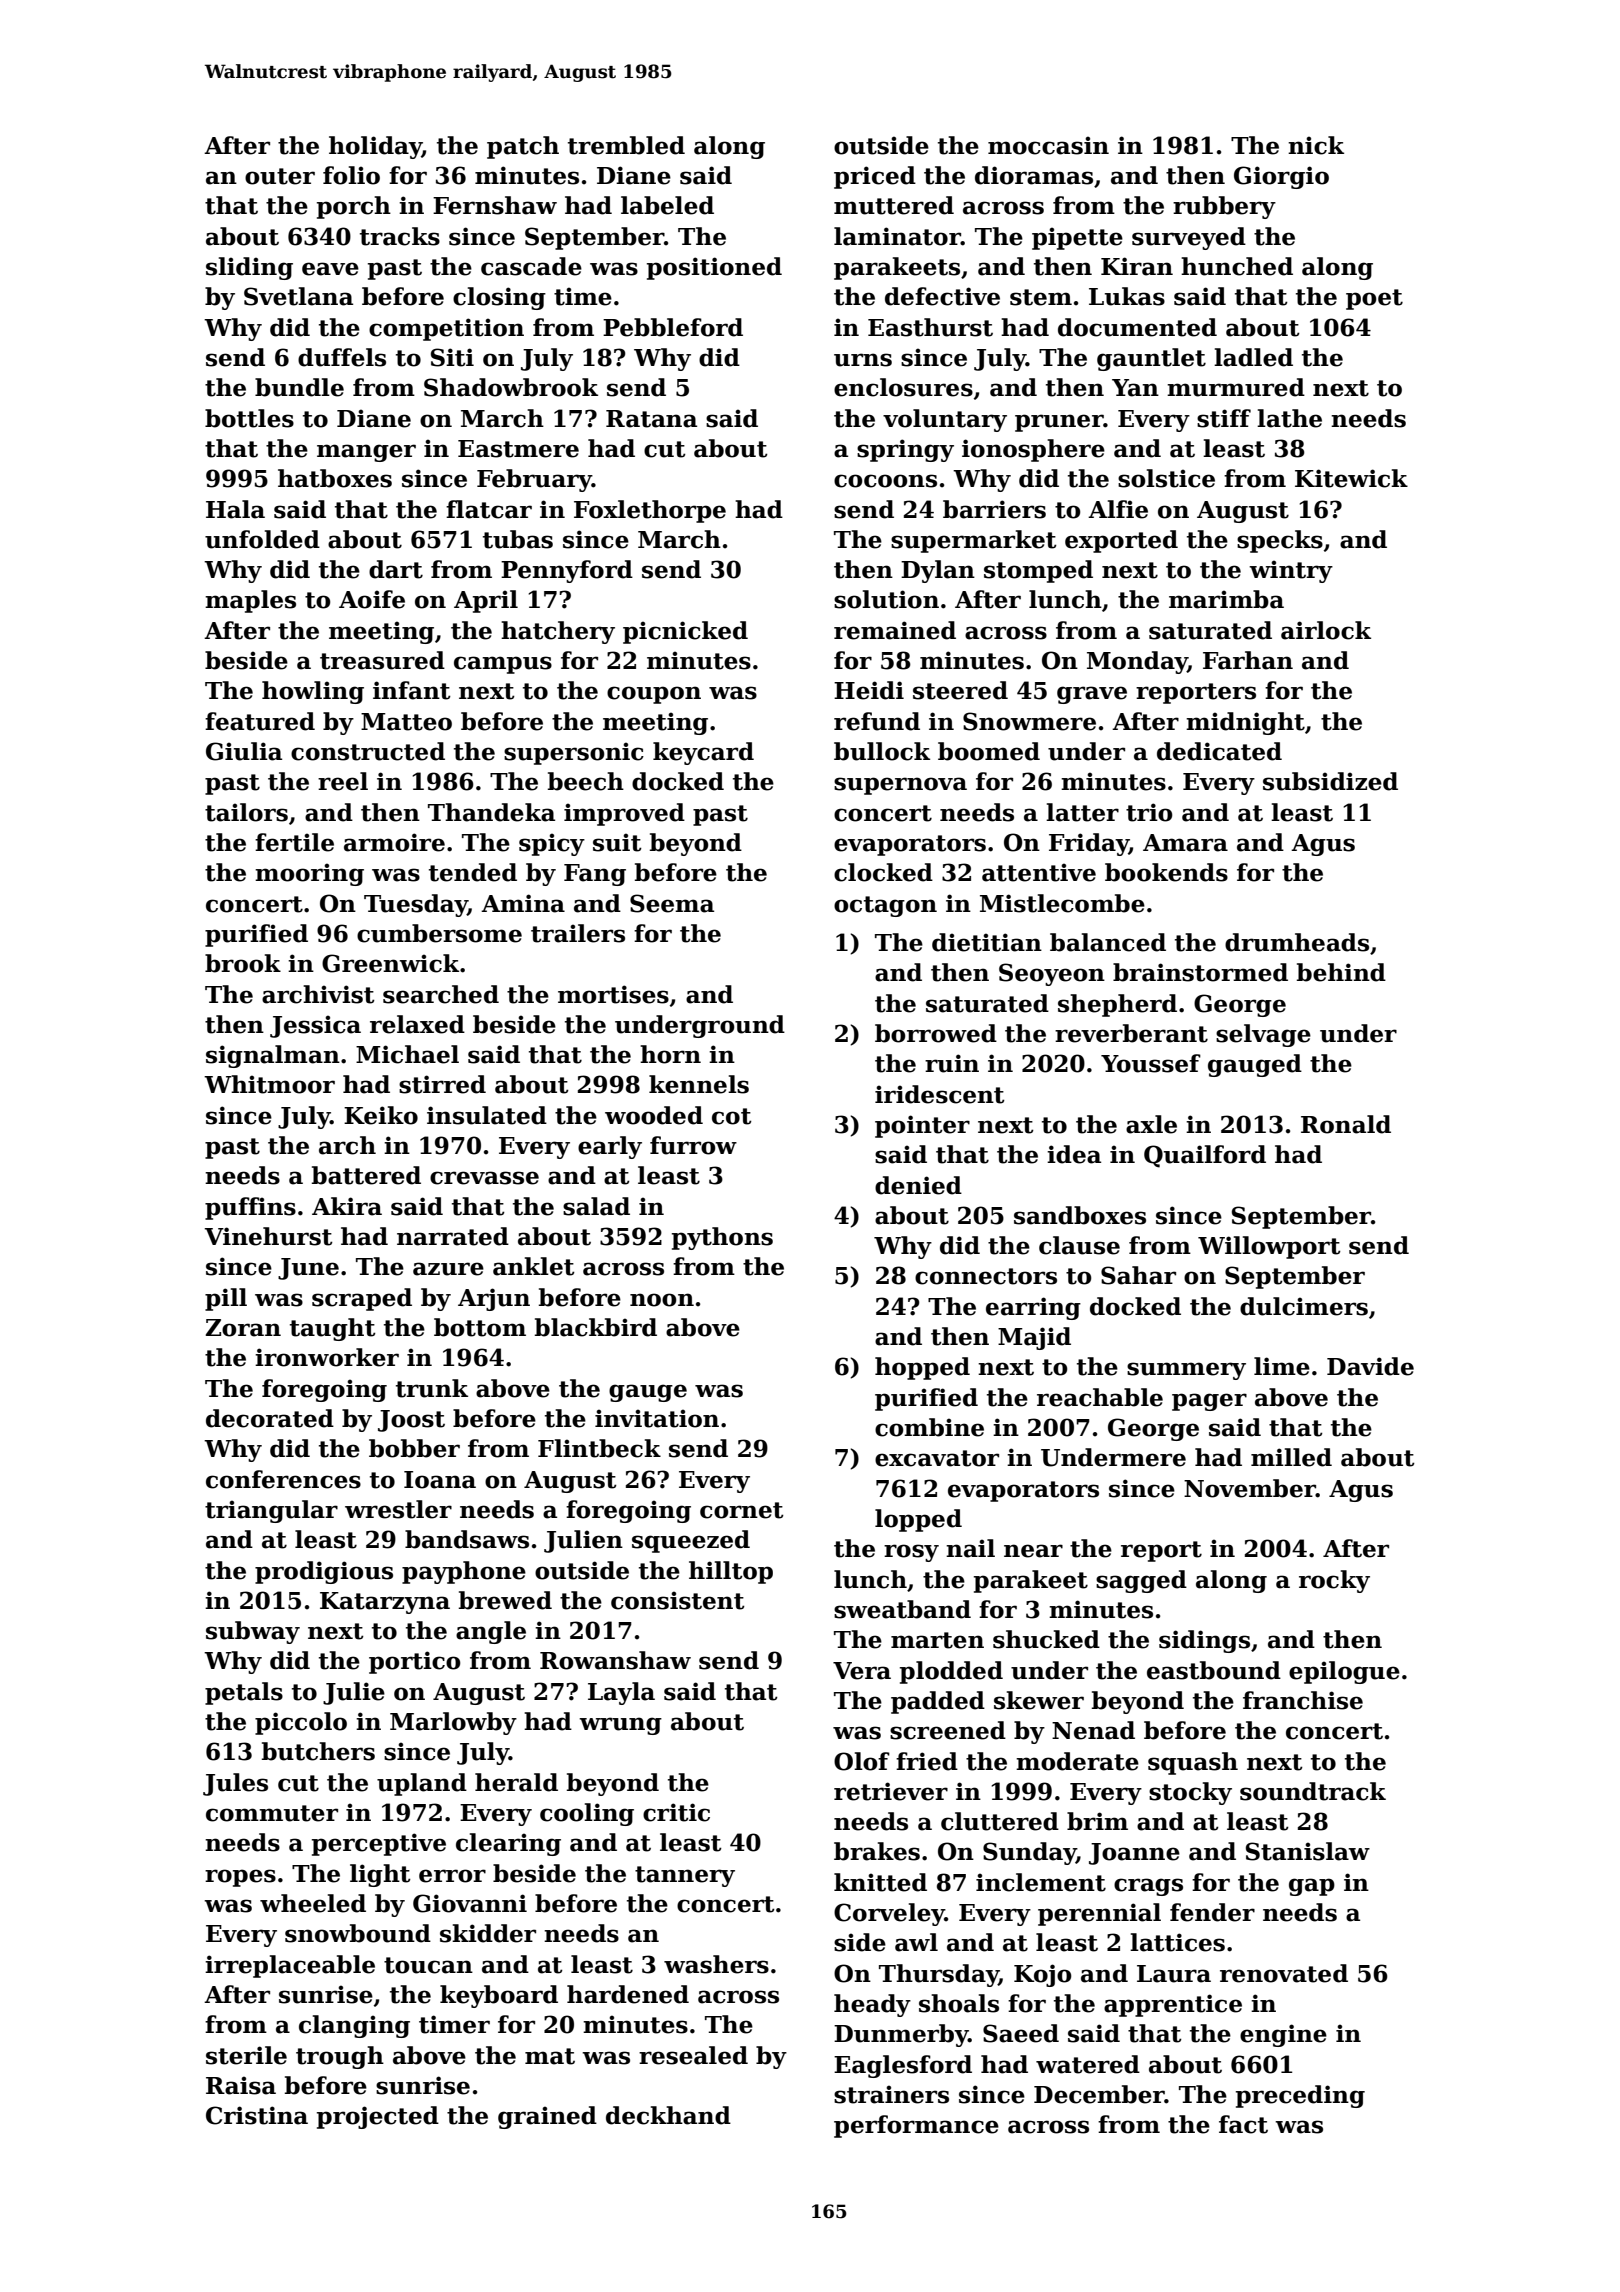 The height and width of the page is (2292, 1620). I want to click on specks, so click(1280, 541).
